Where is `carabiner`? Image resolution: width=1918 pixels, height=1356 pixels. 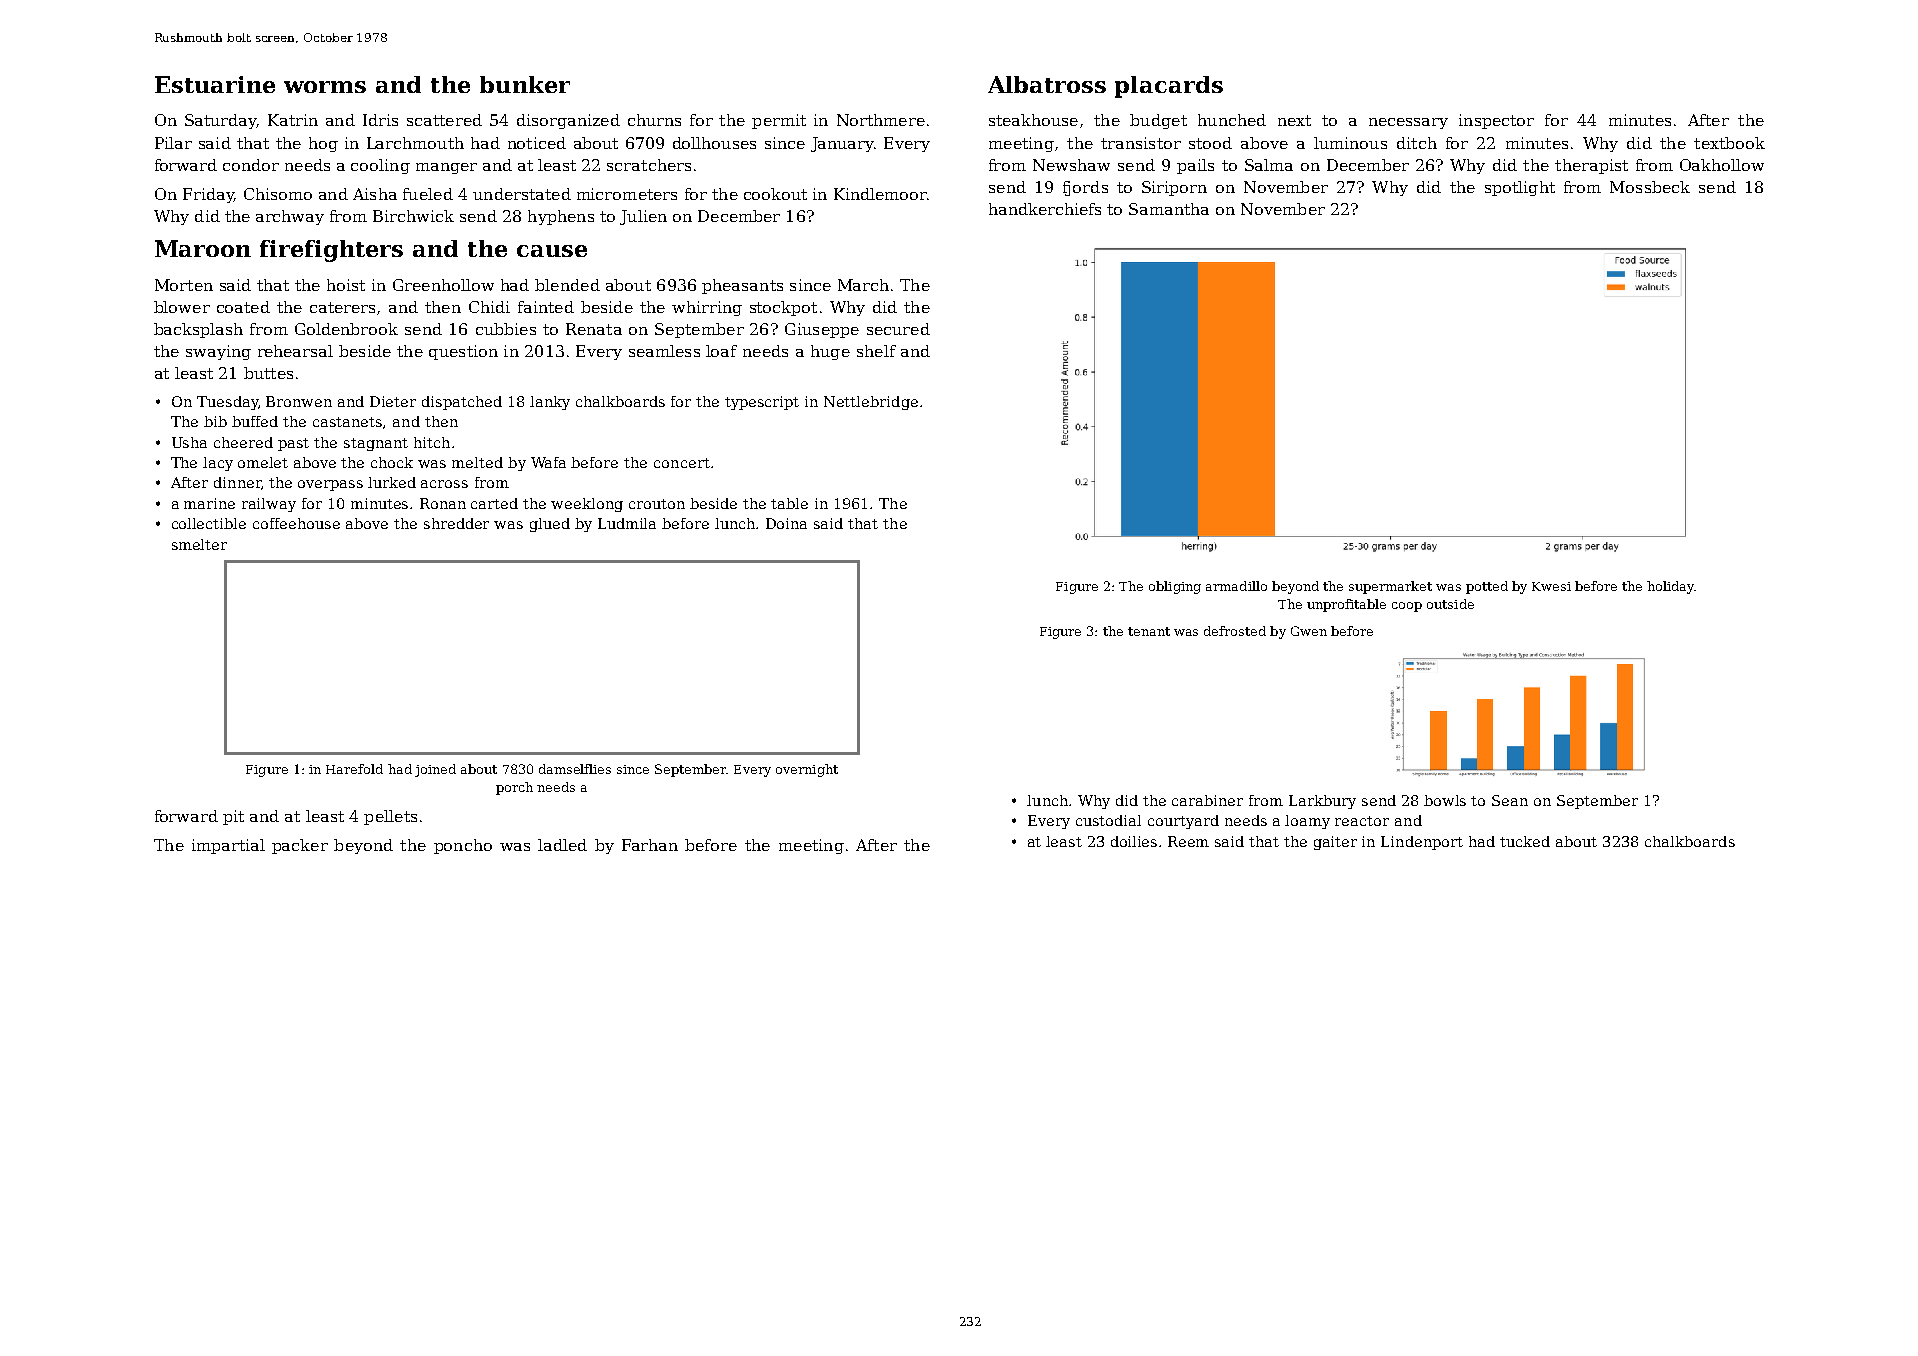 carabiner is located at coordinates (1207, 800).
